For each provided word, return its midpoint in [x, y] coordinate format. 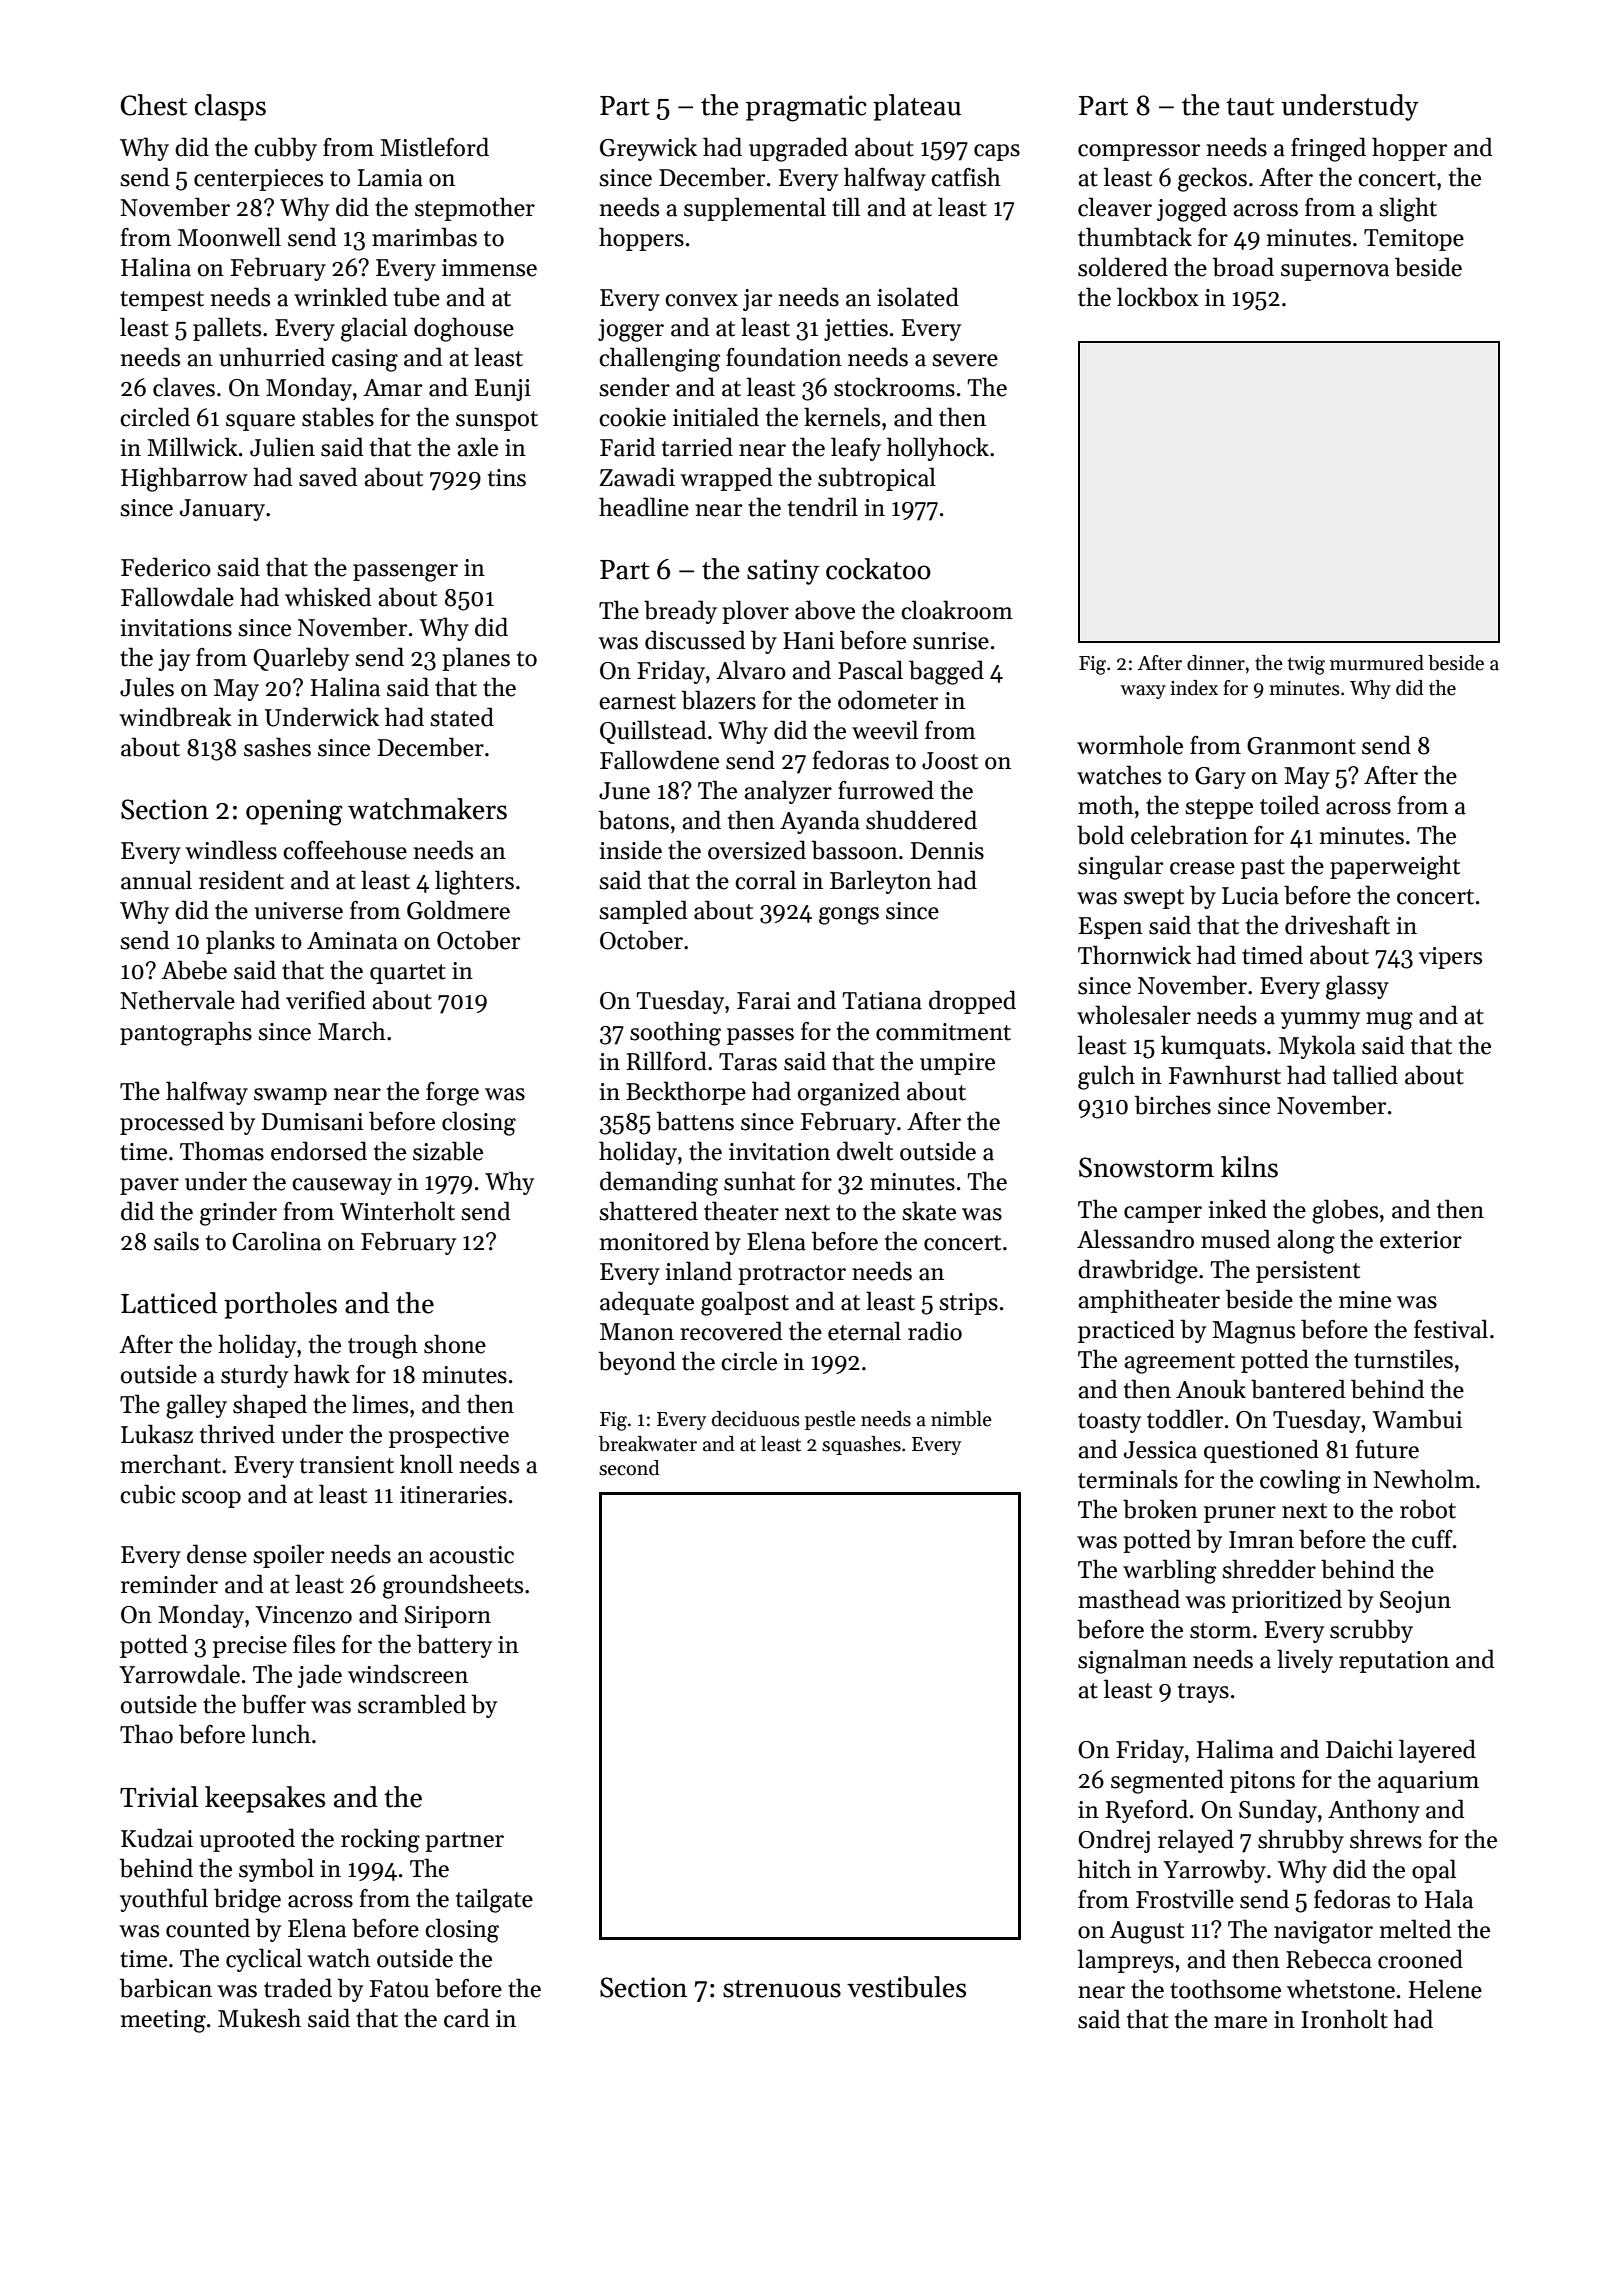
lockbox [1158, 297]
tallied [1365, 1075]
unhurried [272, 357]
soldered [1123, 267]
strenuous [782, 1989]
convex [701, 300]
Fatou [399, 1989]
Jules [147, 687]
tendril [823, 507]
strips [968, 1304]
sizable [448, 1151]
